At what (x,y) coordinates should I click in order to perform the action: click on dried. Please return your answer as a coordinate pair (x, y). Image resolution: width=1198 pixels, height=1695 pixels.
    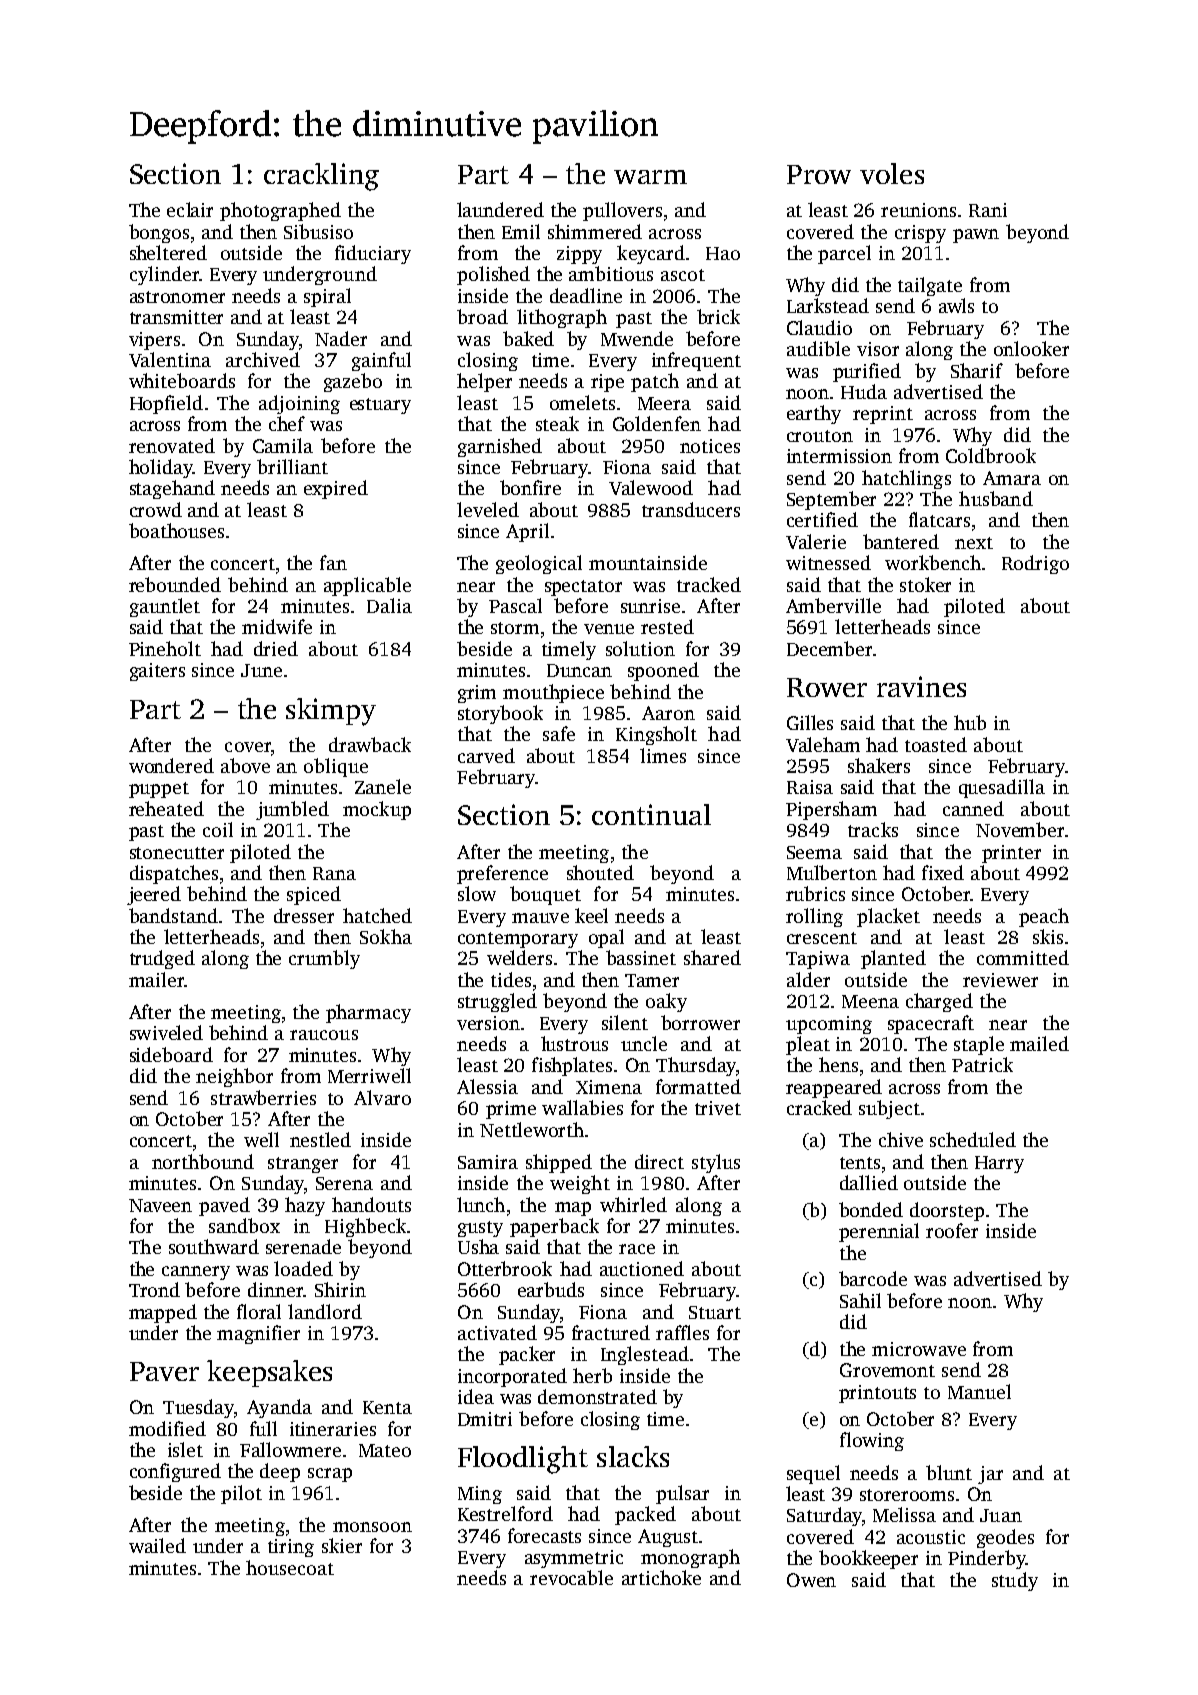
    Looking at the image, I should click on (276, 648).
